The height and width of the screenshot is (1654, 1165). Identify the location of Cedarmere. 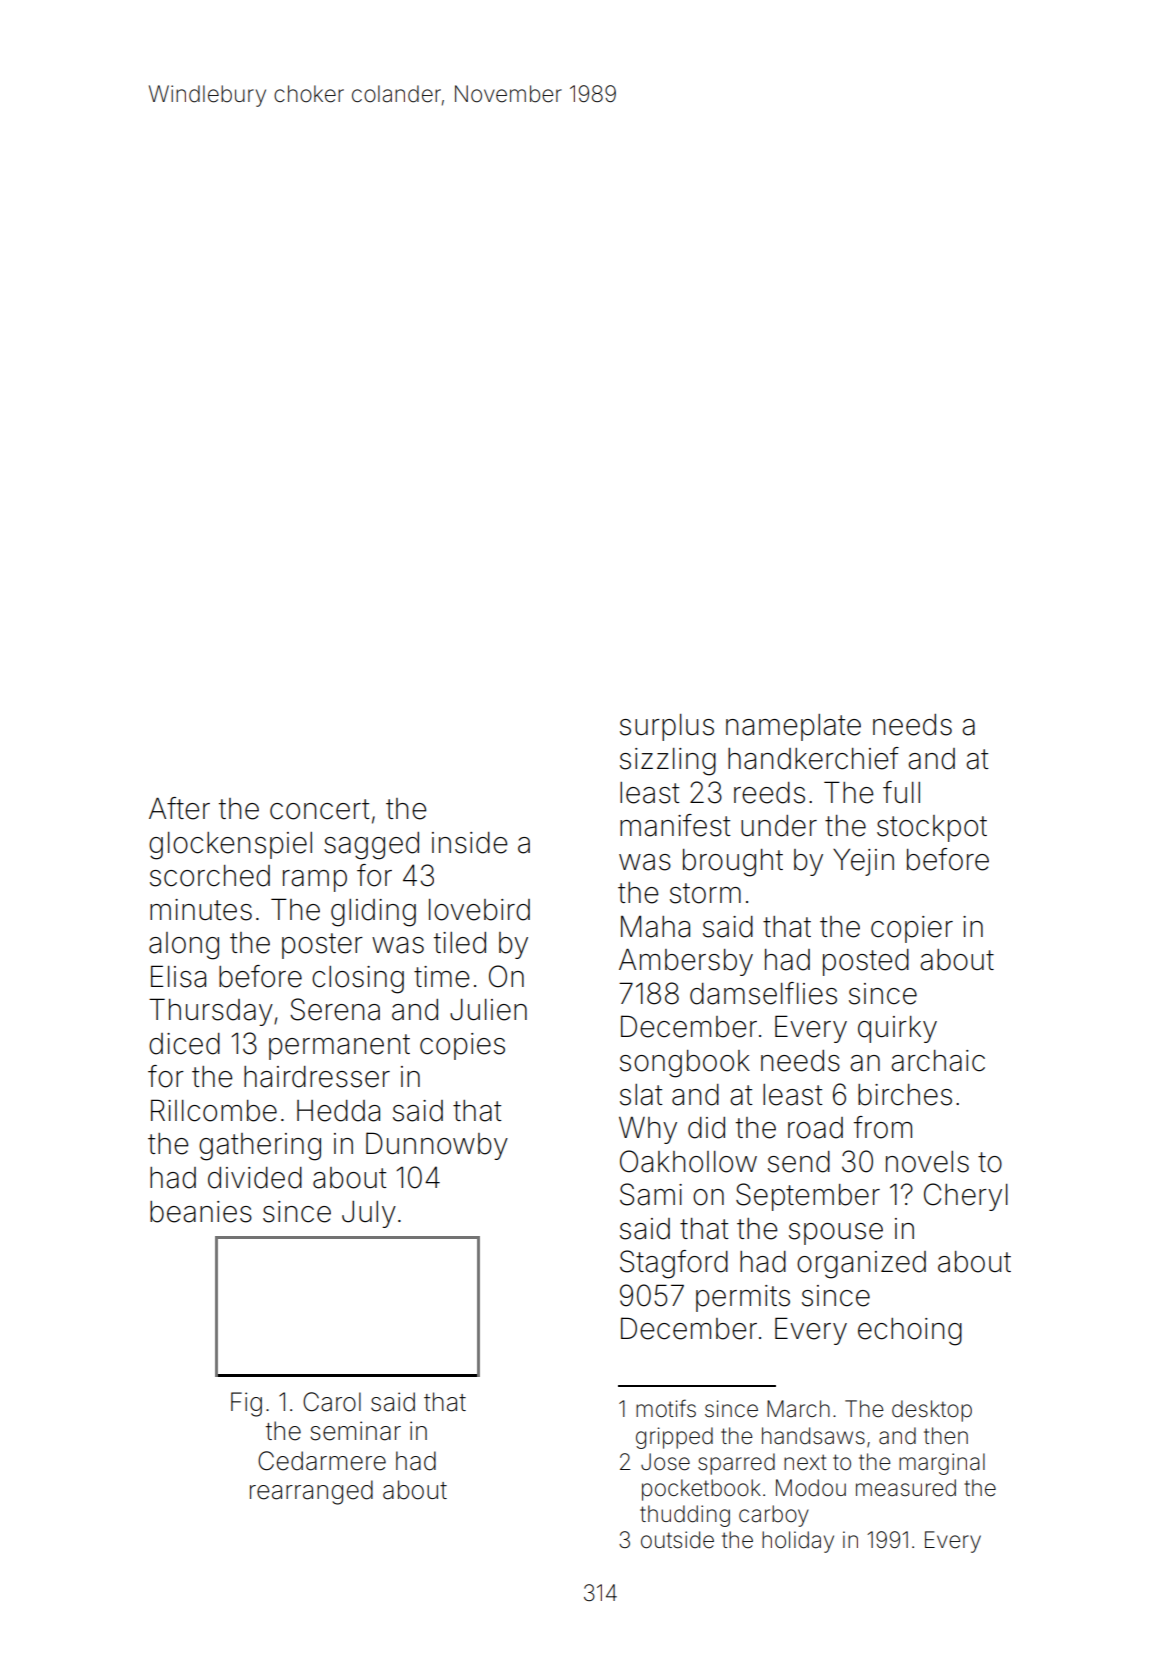
(322, 1461).
